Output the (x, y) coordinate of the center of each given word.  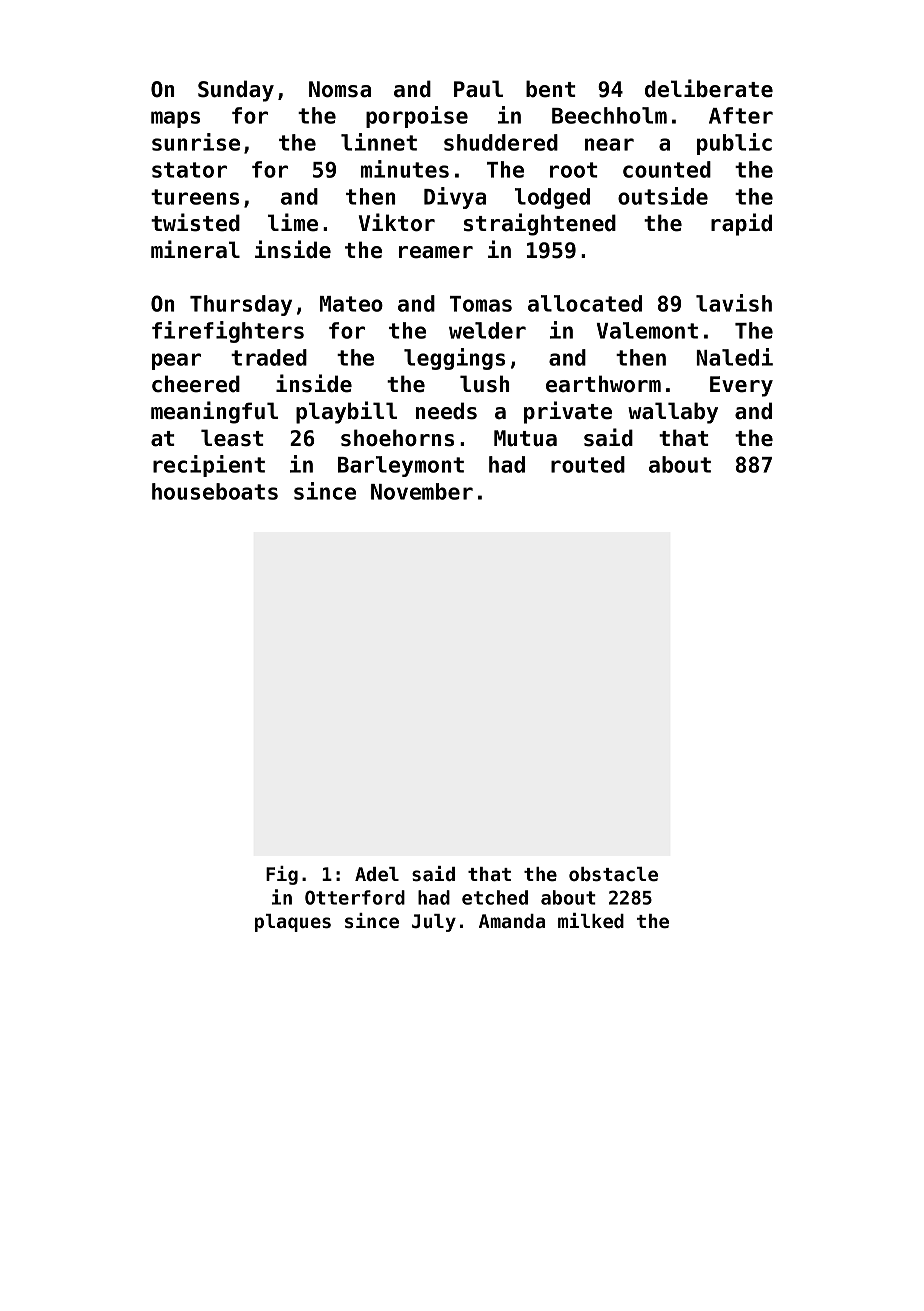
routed (588, 464)
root (574, 170)
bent (551, 89)
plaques (293, 923)
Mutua (525, 438)
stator (189, 170)
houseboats (215, 491)
